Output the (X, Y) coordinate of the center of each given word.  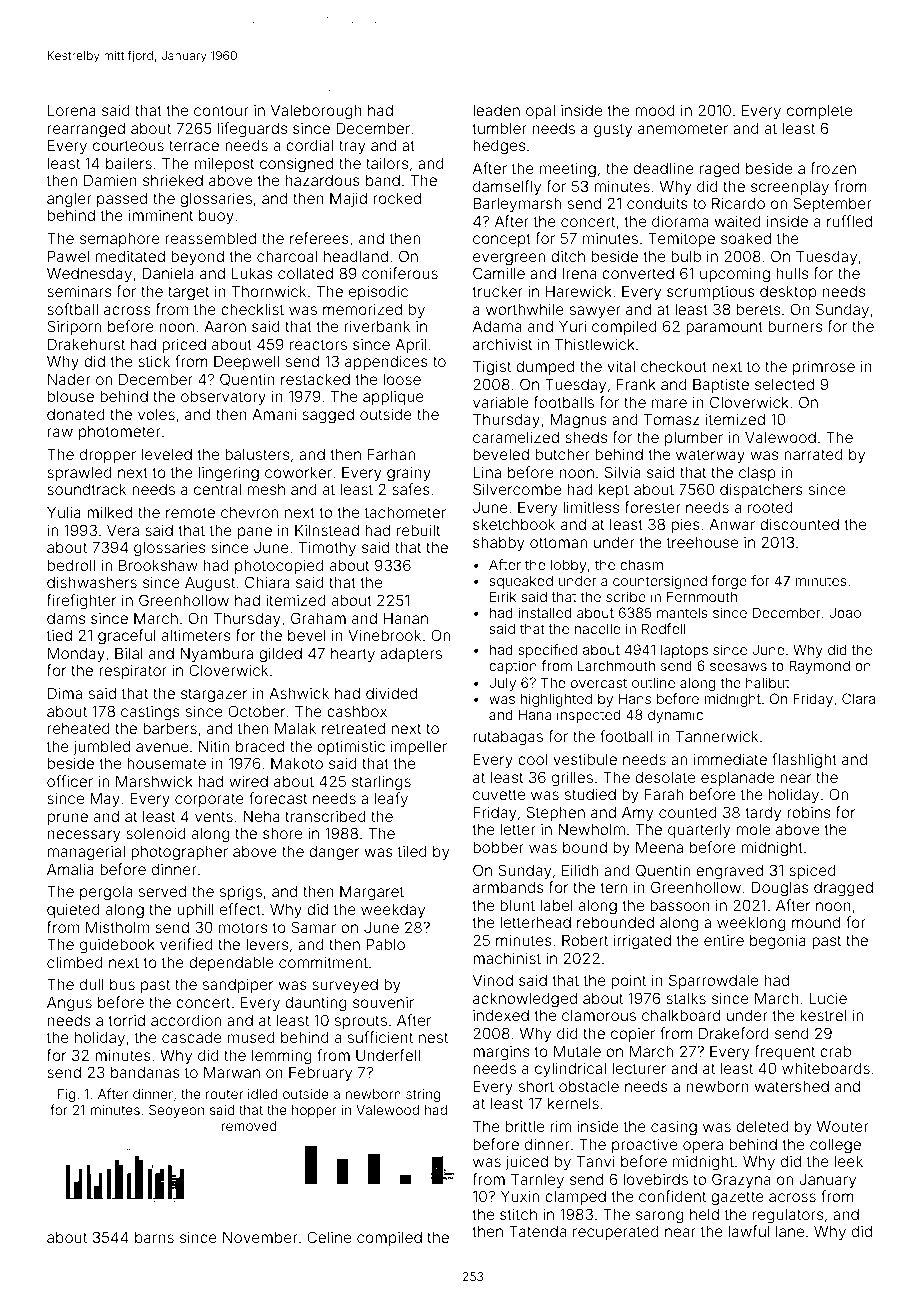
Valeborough (316, 112)
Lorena (72, 110)
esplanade (737, 778)
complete (819, 111)
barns (154, 1237)
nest (433, 1037)
